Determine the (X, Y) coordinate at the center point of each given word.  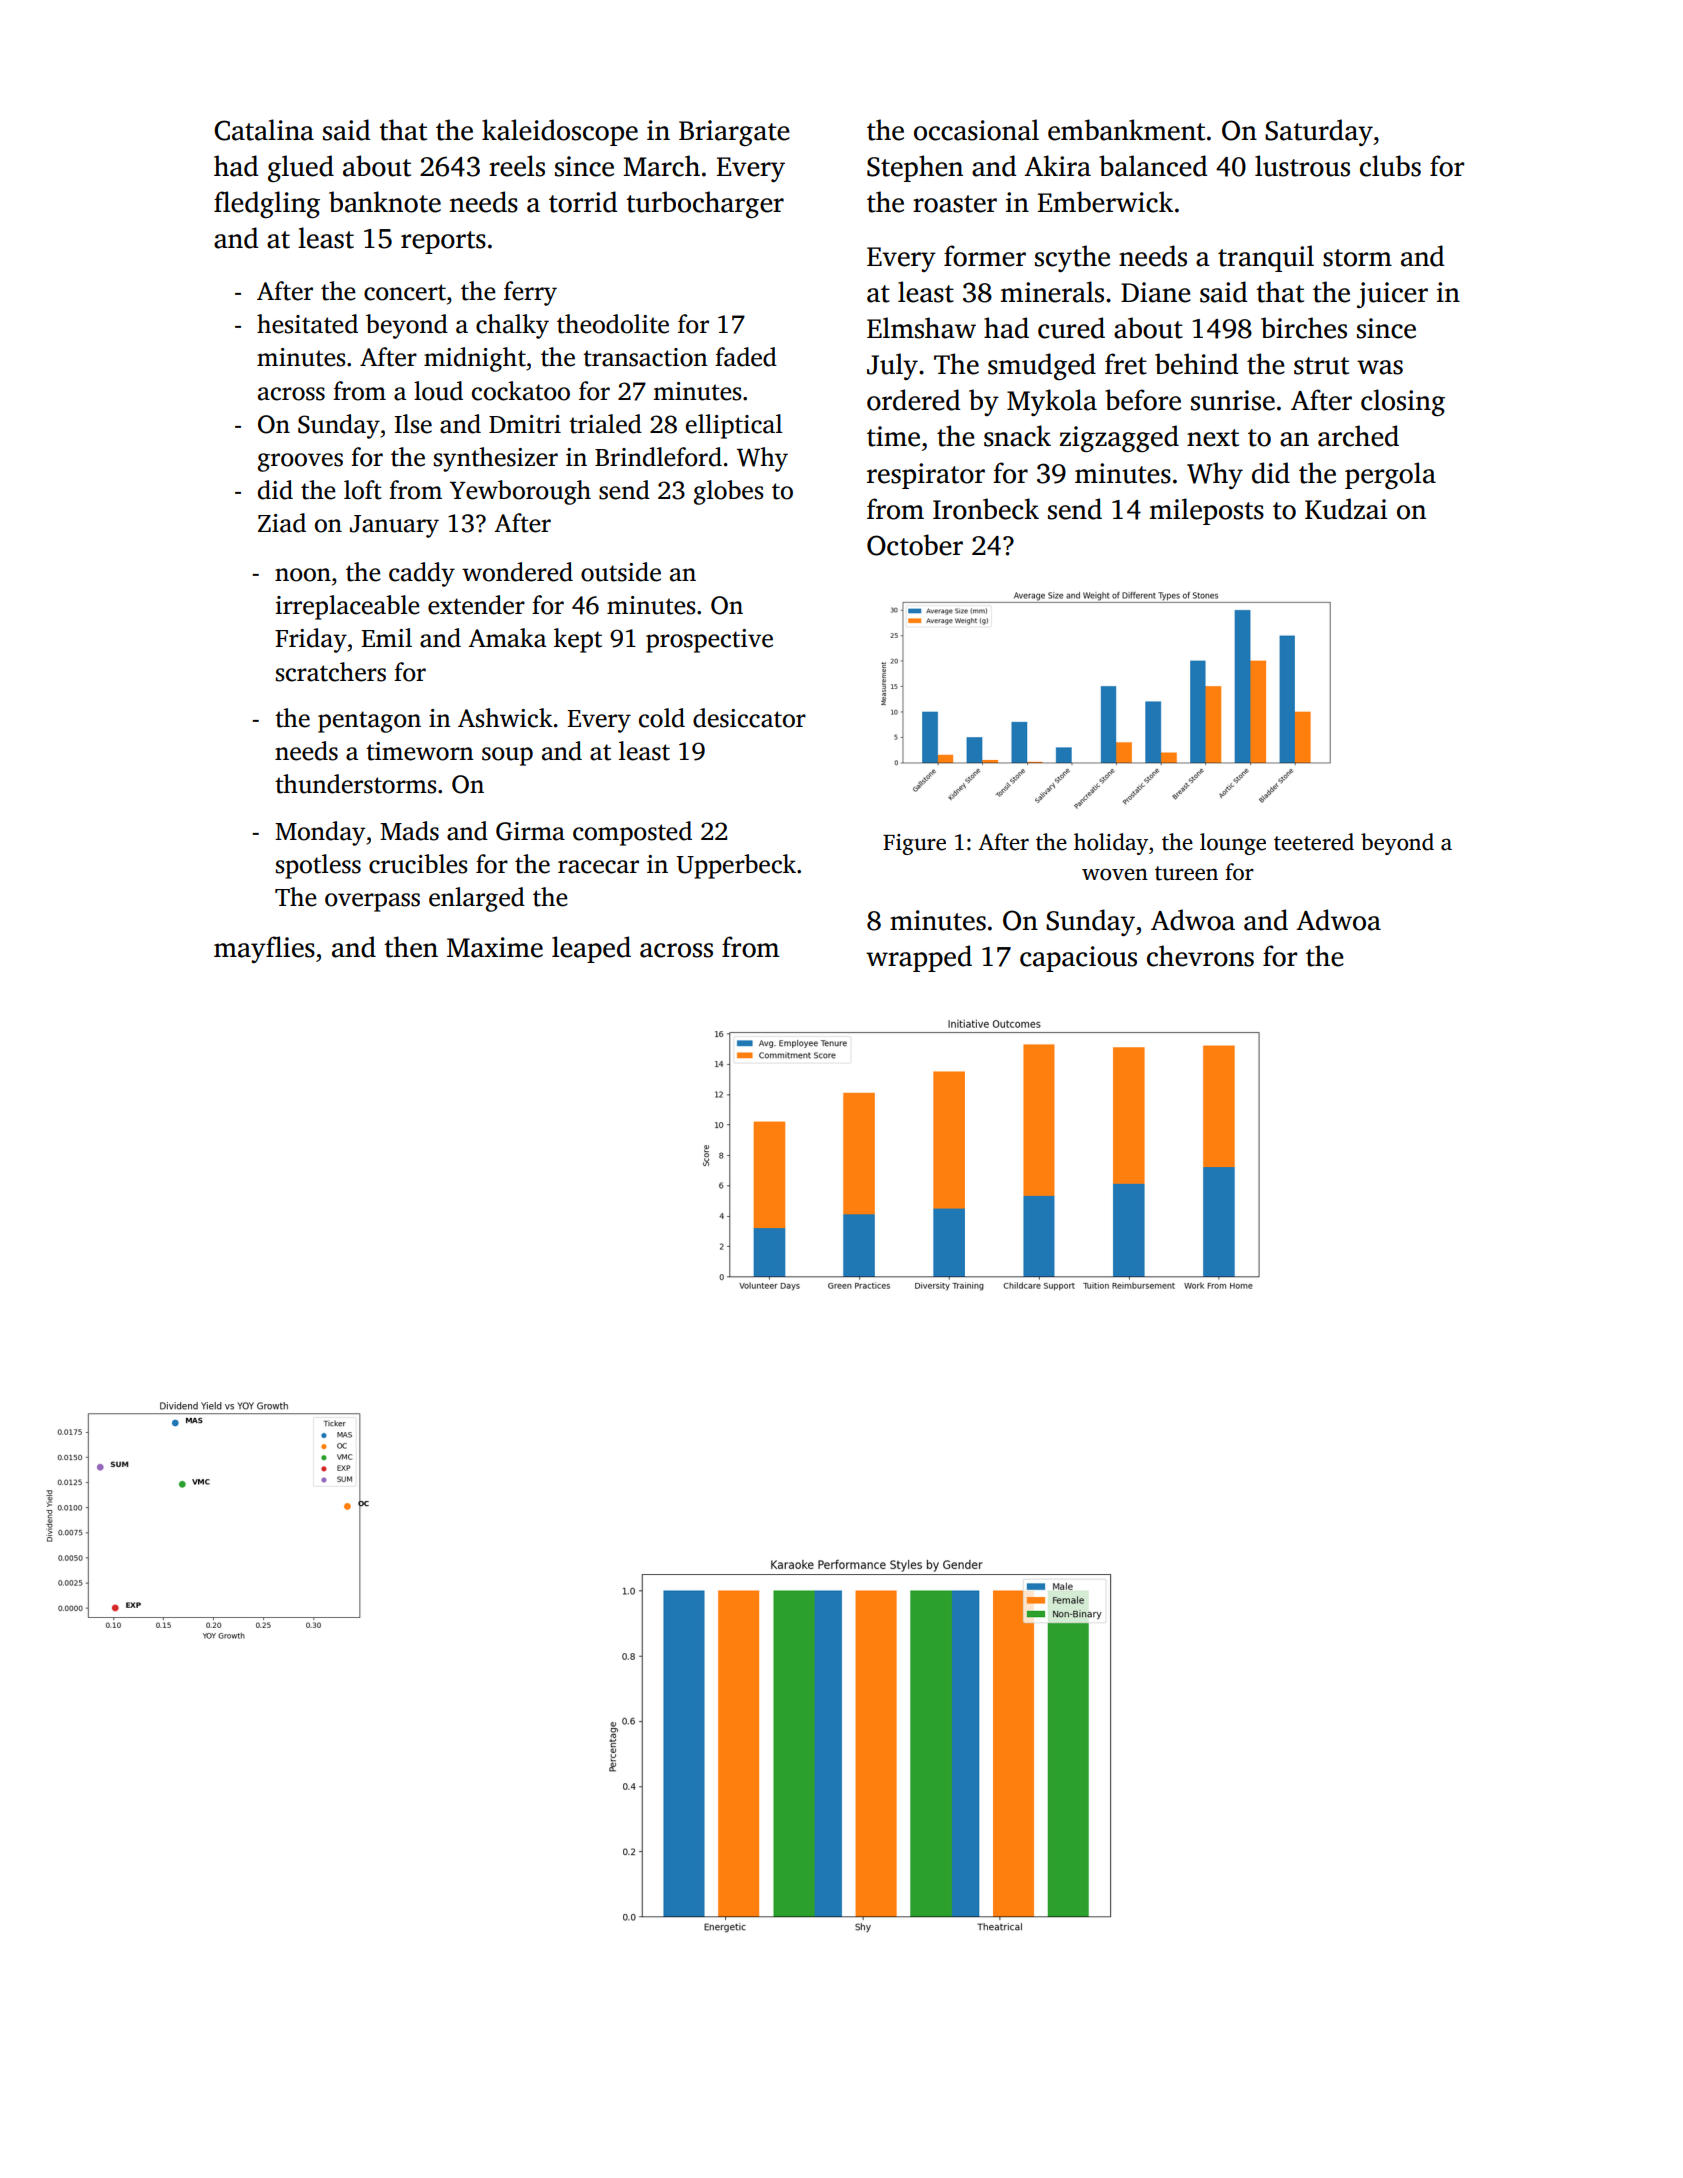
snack (1017, 436)
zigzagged (1119, 438)
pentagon (369, 722)
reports (443, 242)
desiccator (749, 718)
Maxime (495, 947)
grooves (300, 462)
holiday (1111, 844)
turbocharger (705, 204)
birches (1304, 328)
